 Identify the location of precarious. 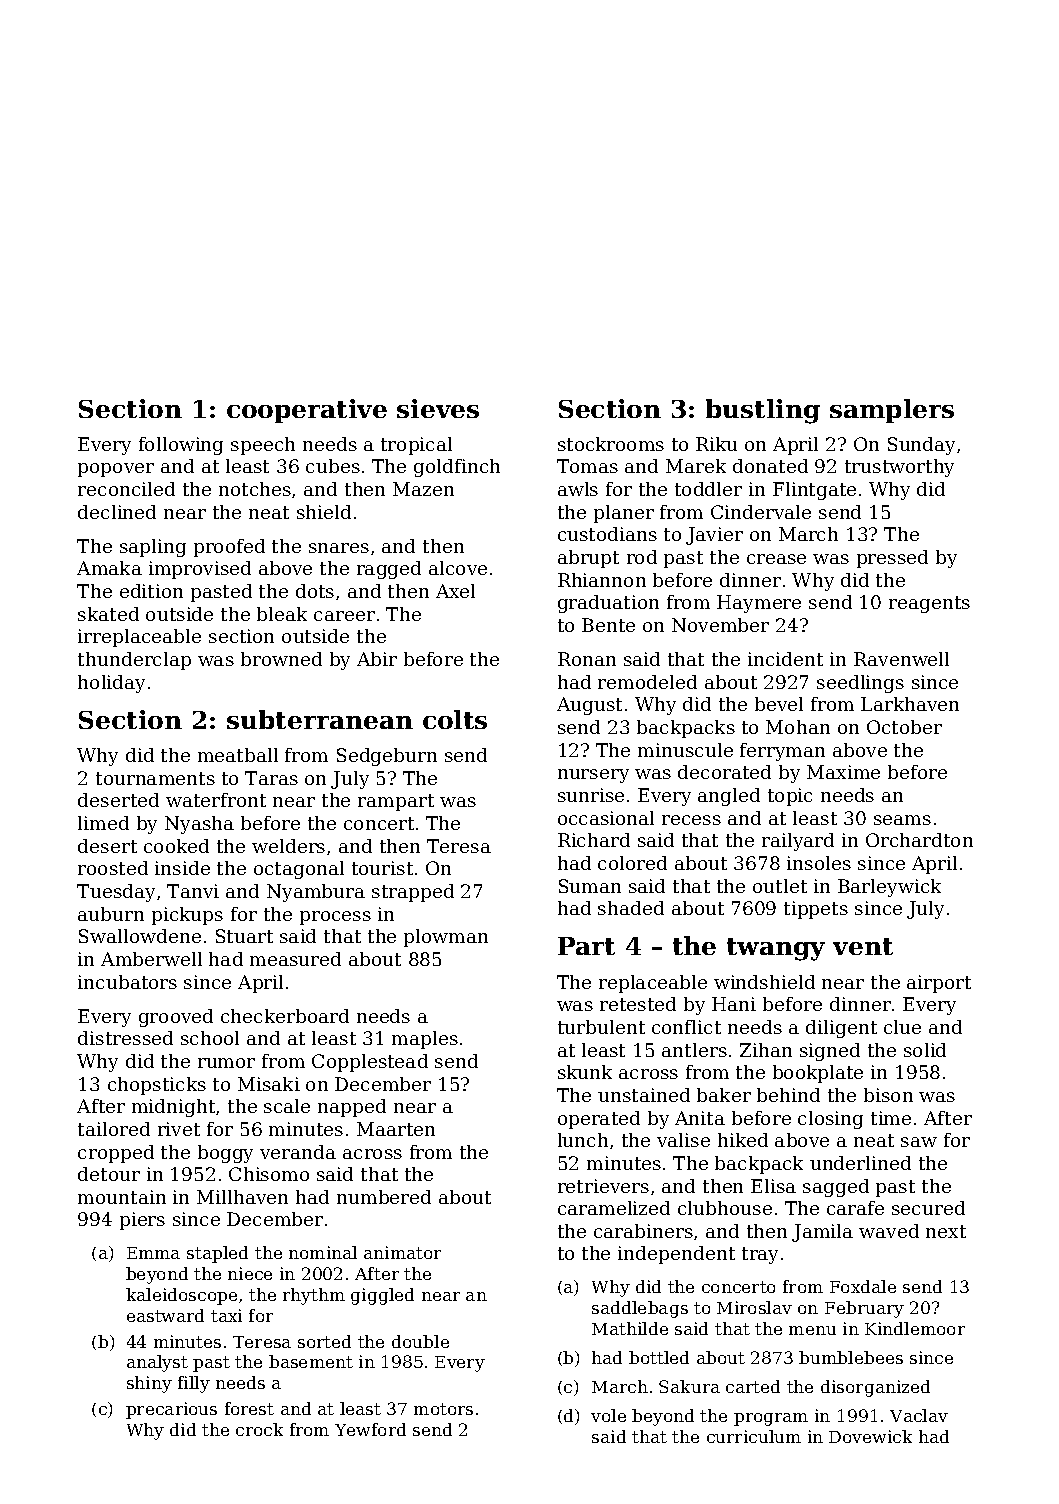
(171, 1410).
